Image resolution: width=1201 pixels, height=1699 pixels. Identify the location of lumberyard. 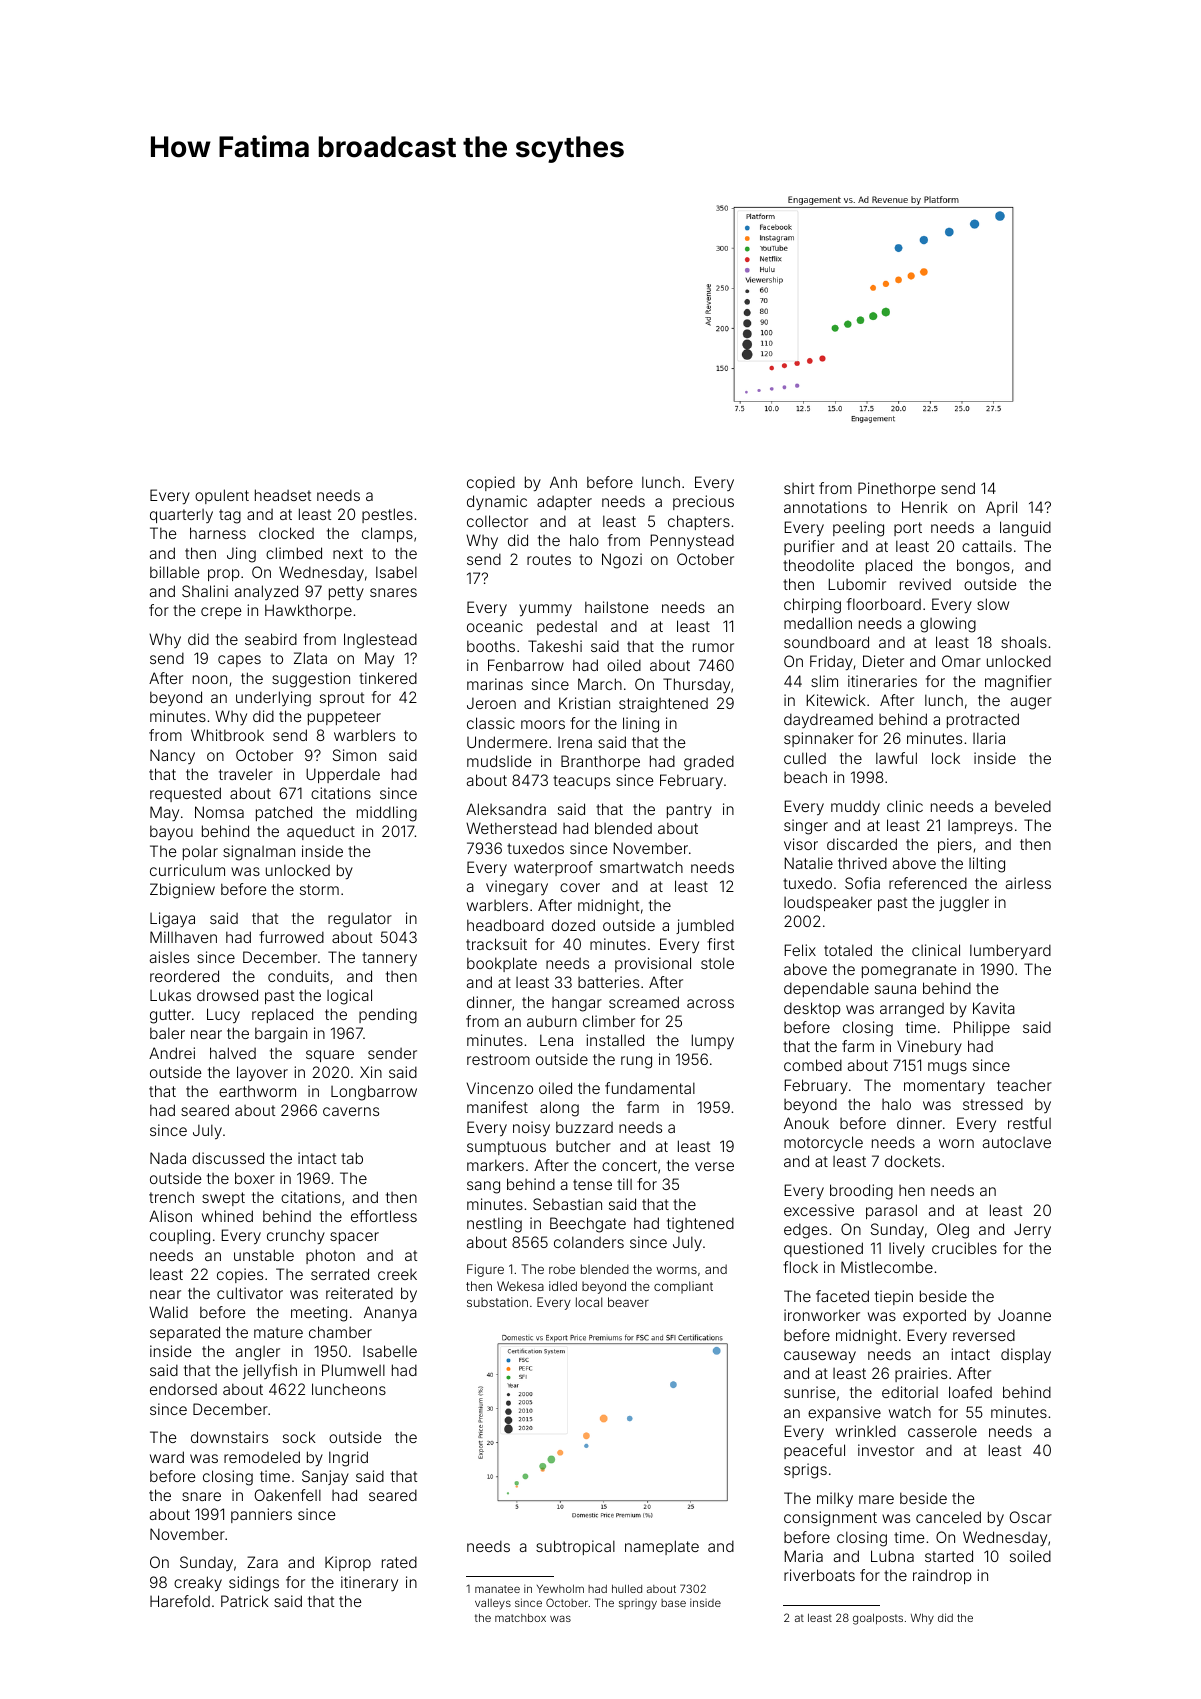
(1010, 951).
